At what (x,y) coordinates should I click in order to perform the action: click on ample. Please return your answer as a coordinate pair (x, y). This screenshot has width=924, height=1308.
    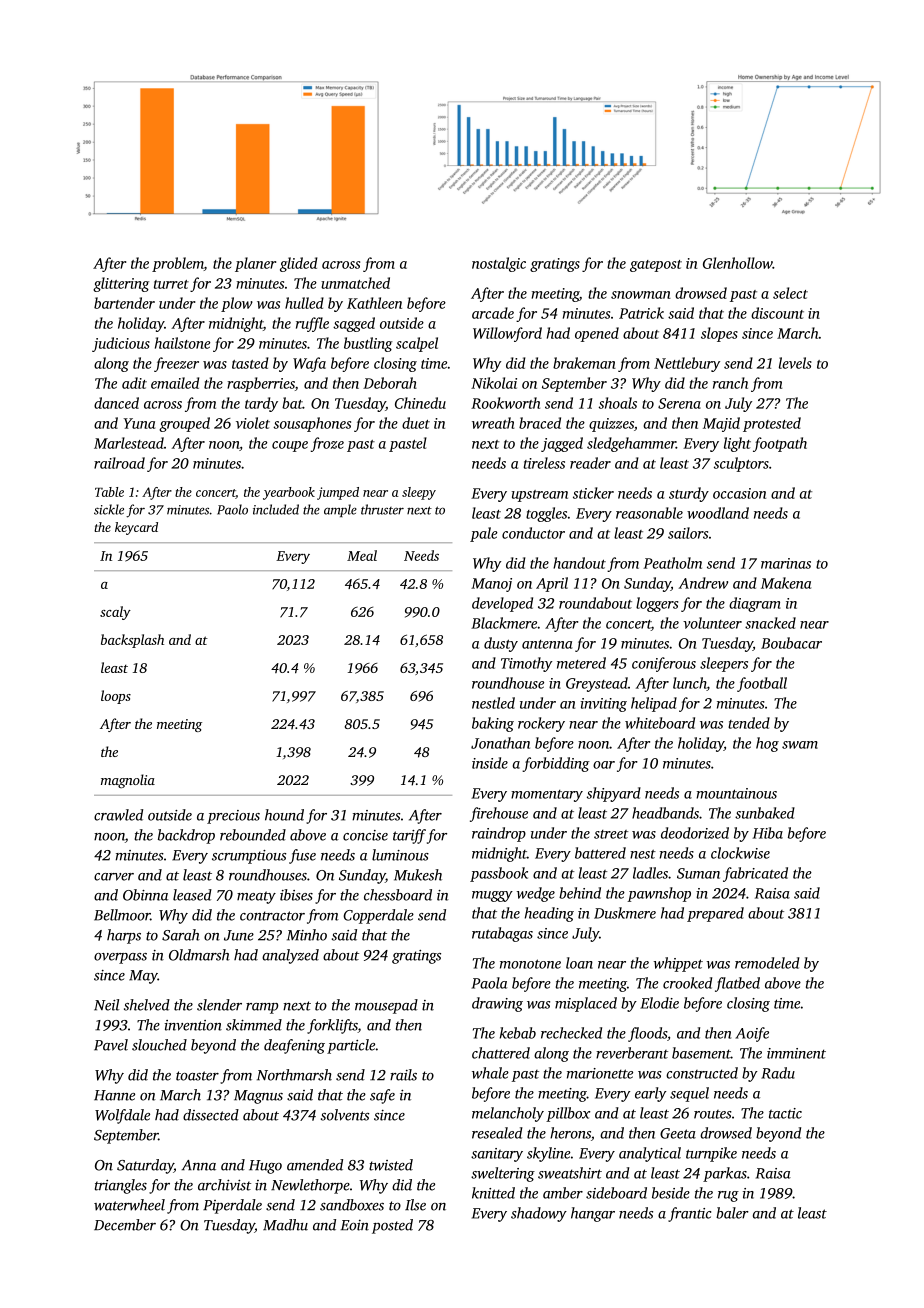
    Looking at the image, I should click on (340, 510).
